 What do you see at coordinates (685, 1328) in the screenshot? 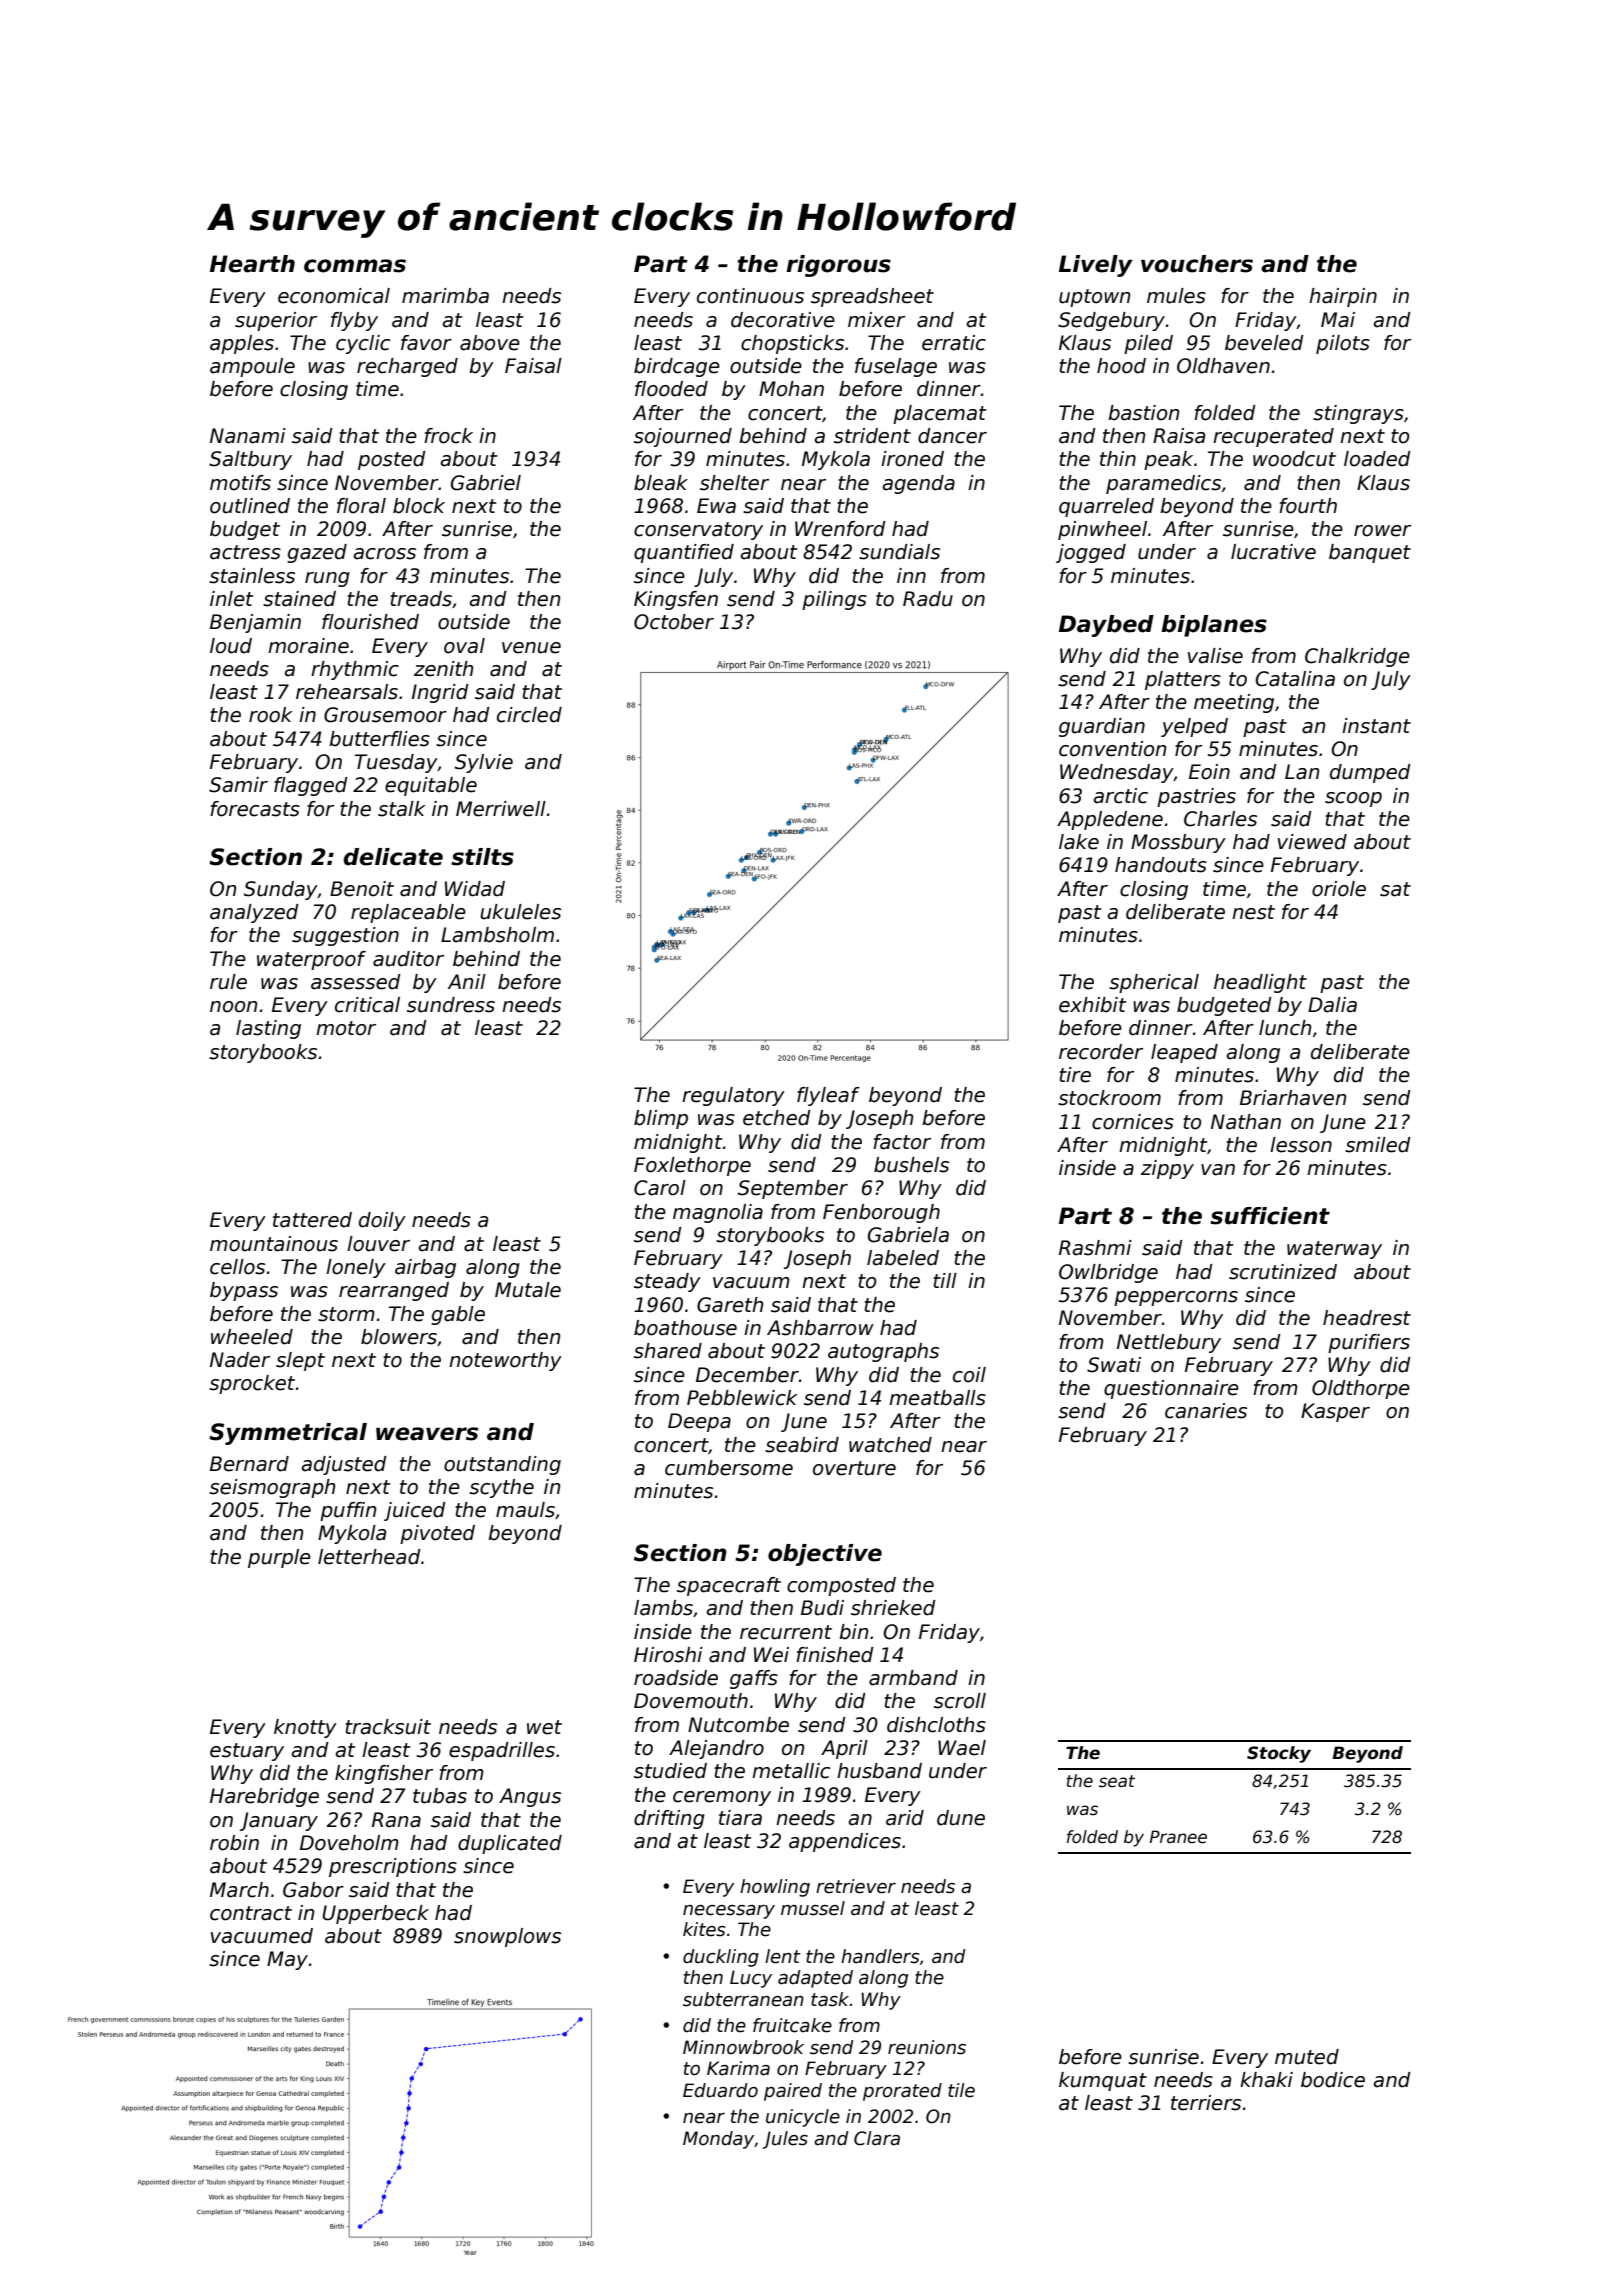
I see `boathouse` at bounding box center [685, 1328].
